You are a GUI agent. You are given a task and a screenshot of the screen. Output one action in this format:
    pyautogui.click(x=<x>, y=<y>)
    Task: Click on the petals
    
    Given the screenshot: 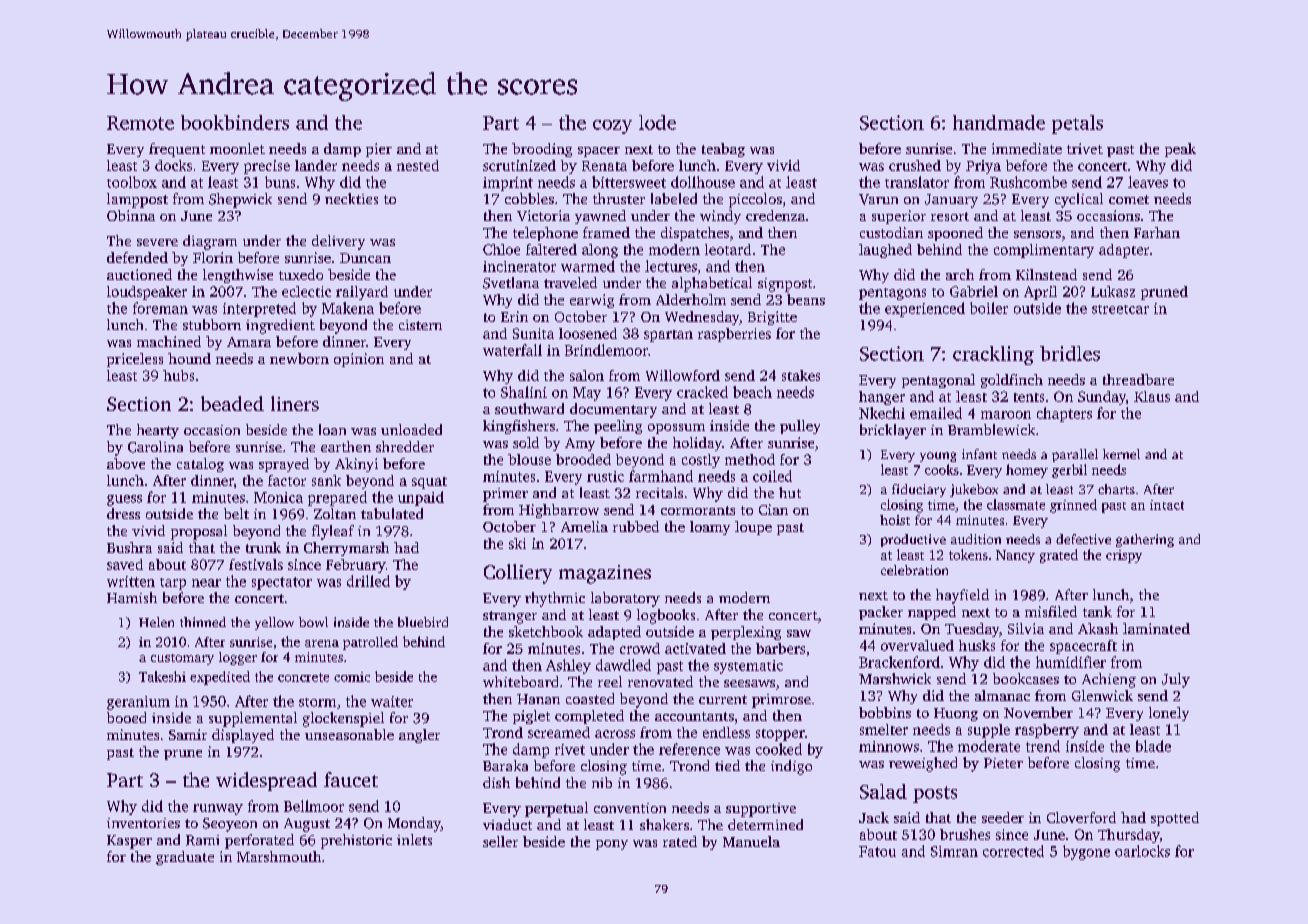 What is the action you would take?
    pyautogui.click(x=1077, y=124)
